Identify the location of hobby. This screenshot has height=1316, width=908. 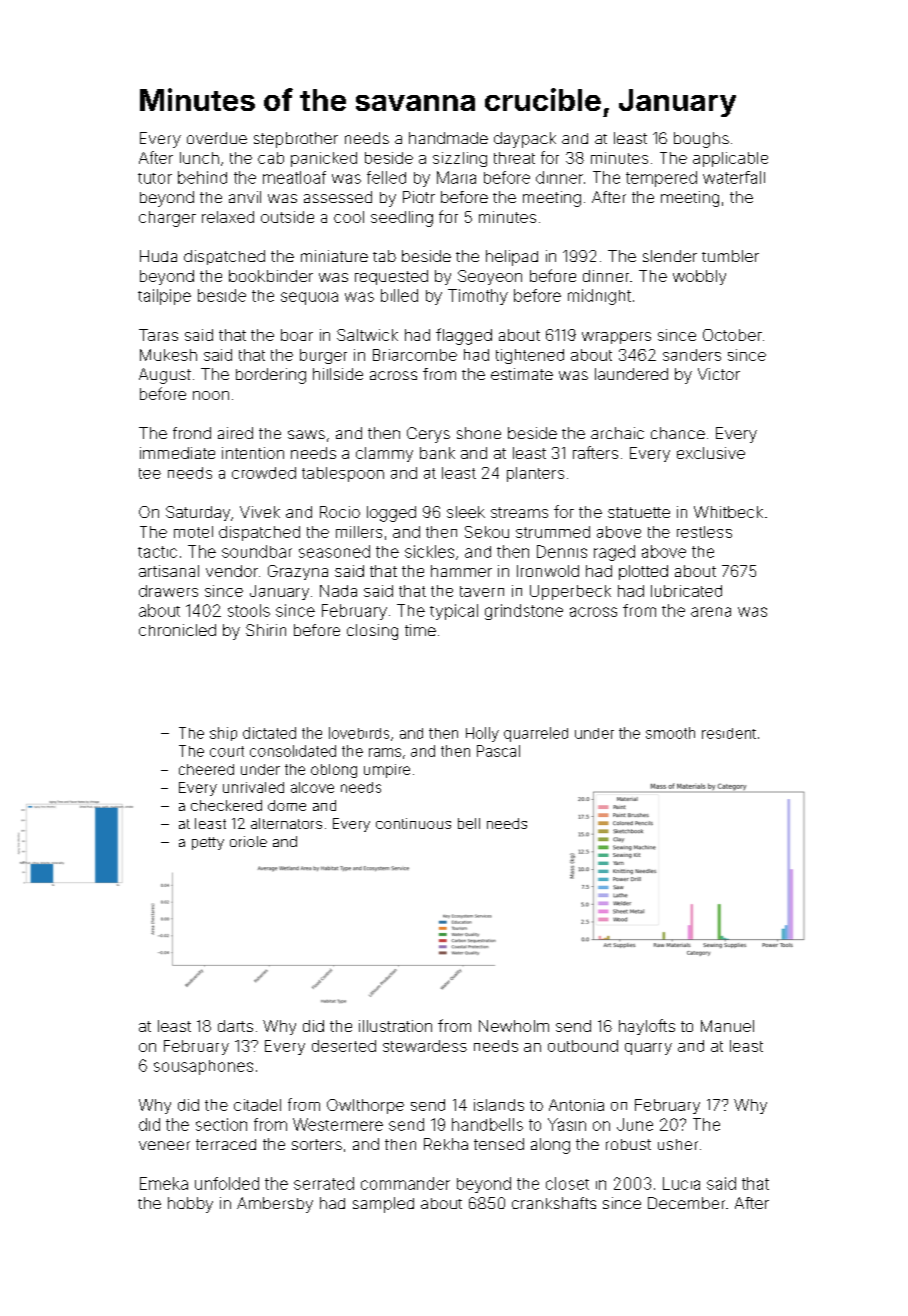
(190, 1205).
